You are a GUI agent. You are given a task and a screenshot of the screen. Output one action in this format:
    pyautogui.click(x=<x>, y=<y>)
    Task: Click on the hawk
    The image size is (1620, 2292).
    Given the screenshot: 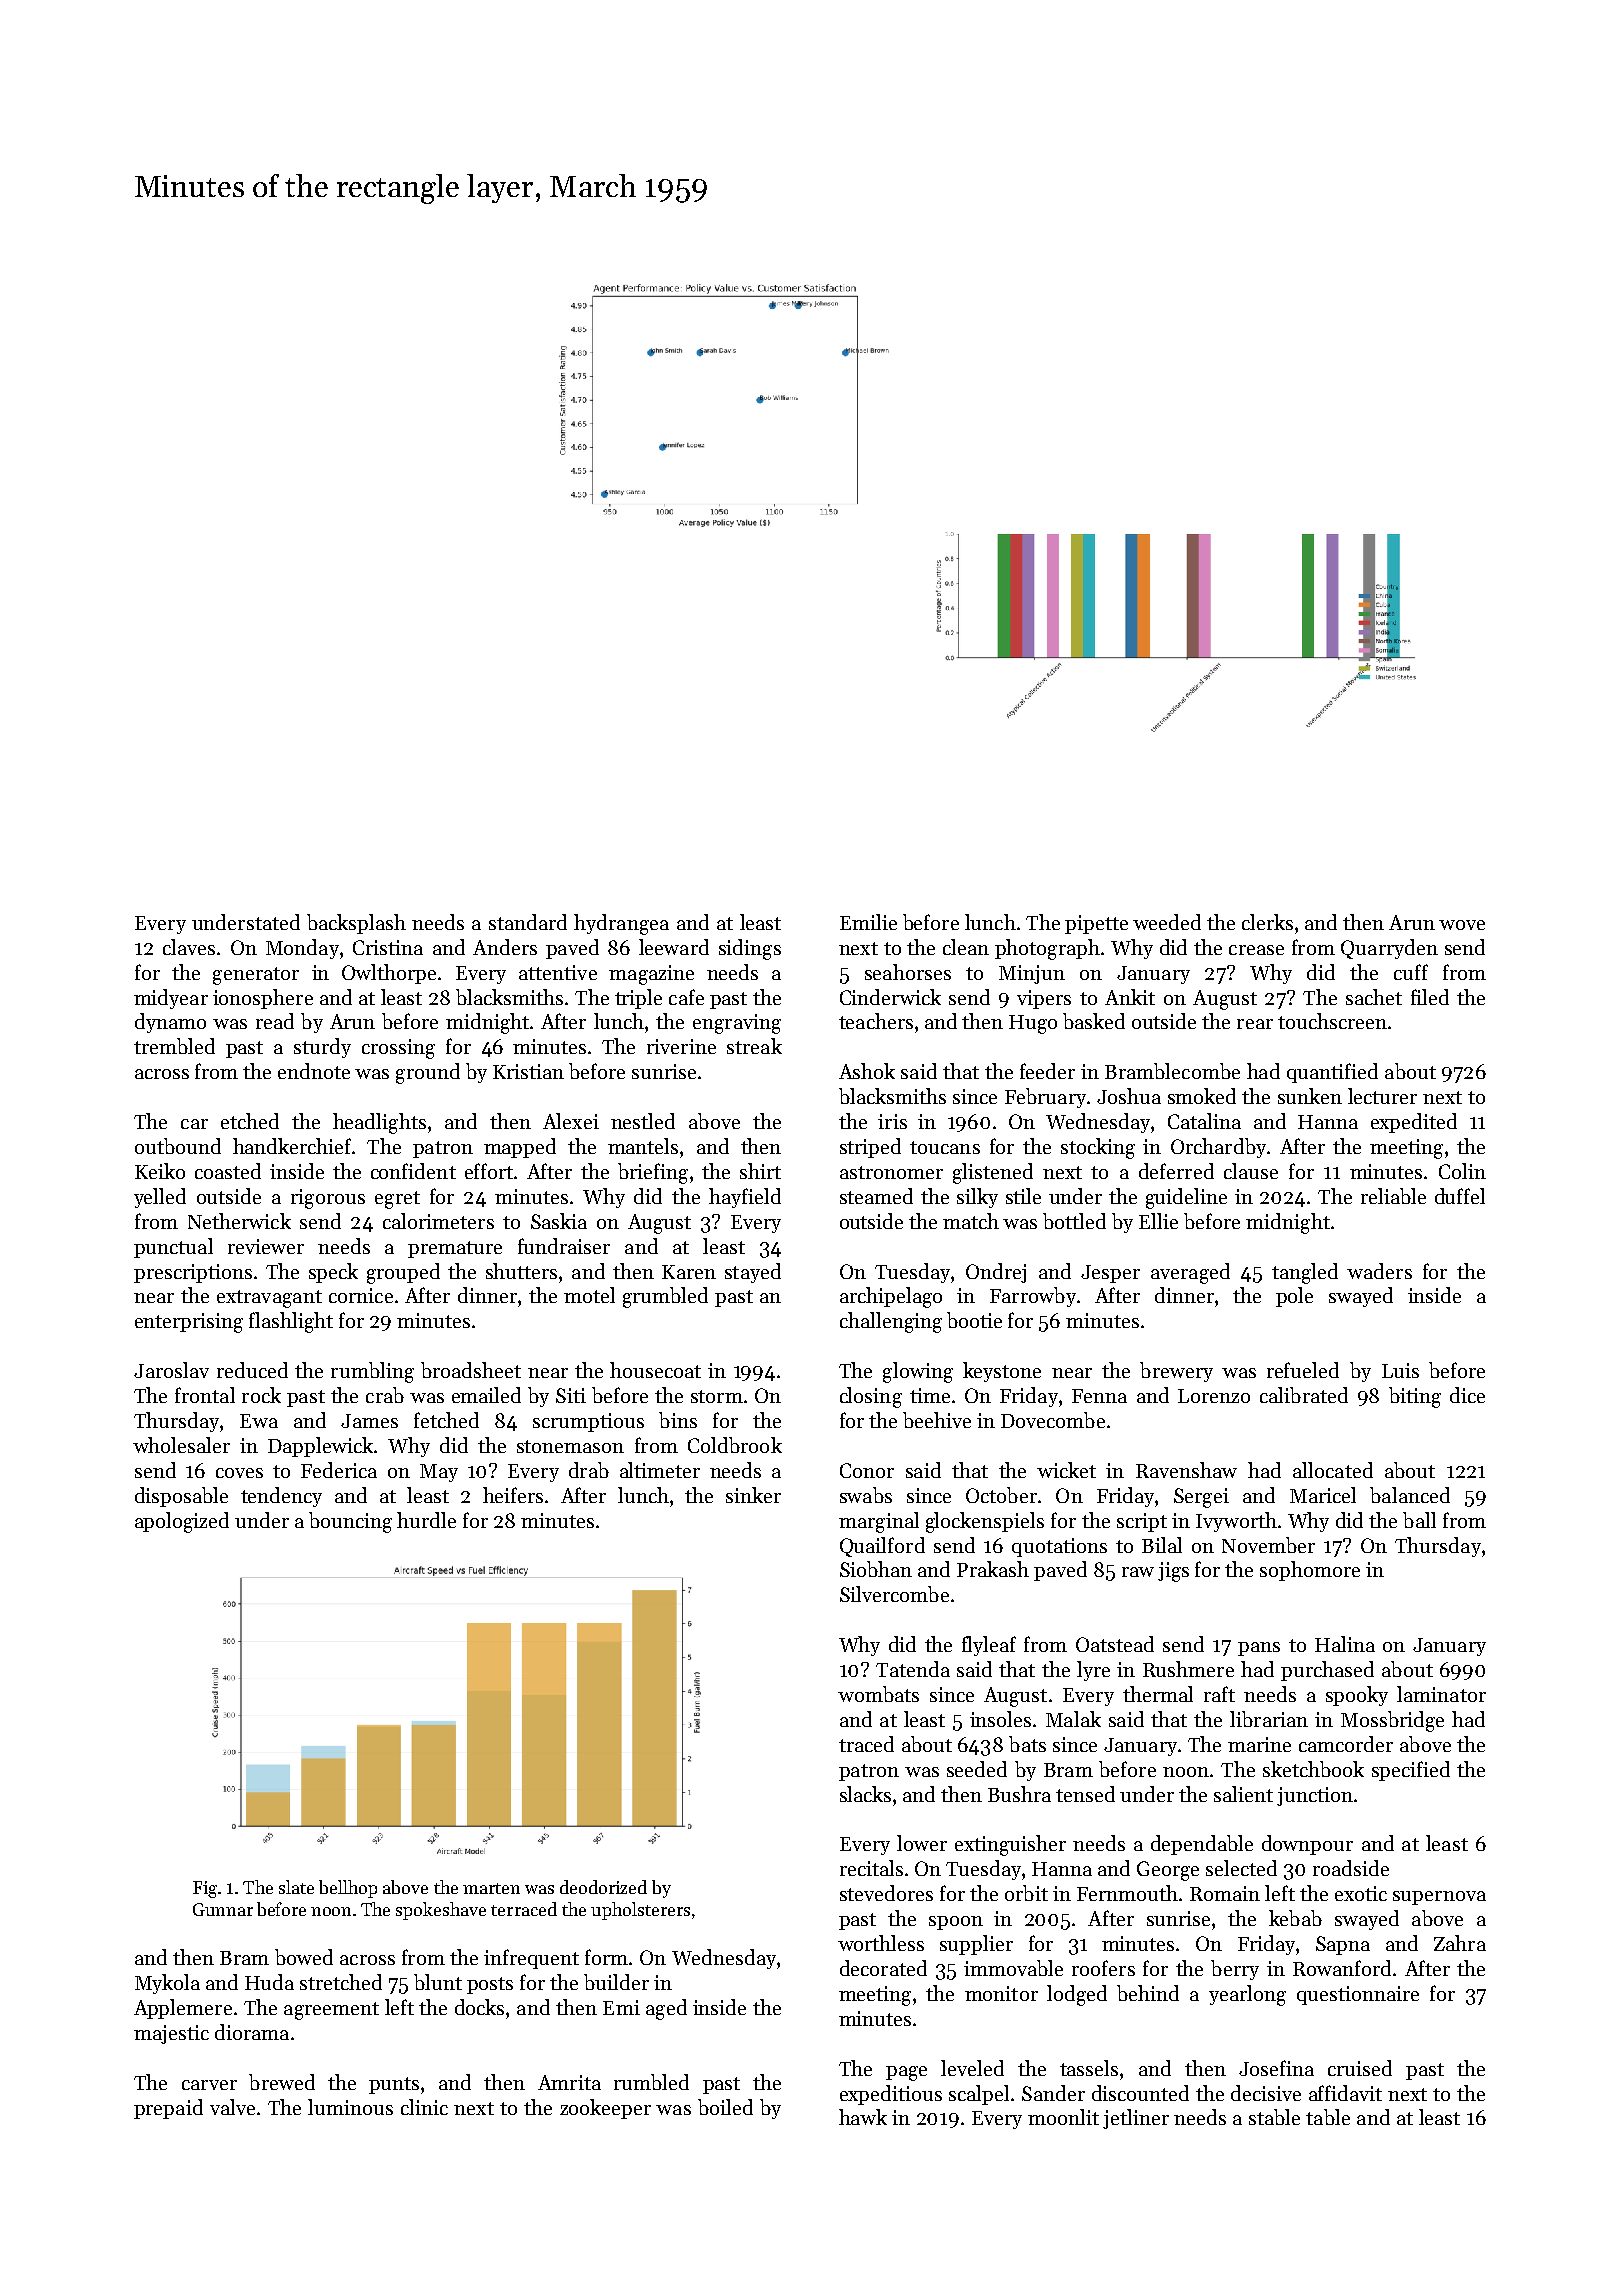 What is the action you would take?
    pyautogui.click(x=863, y=2117)
